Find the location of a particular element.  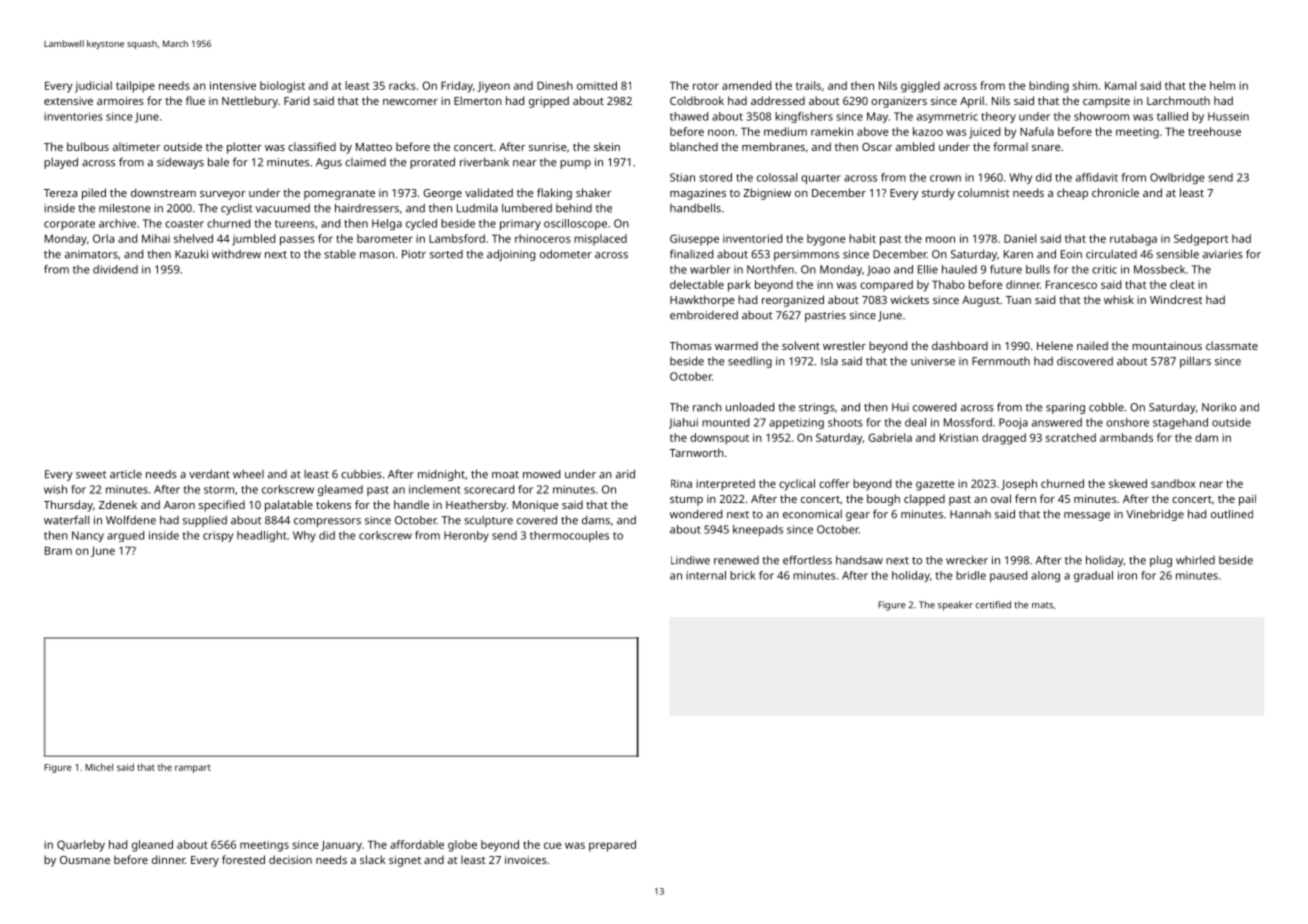

Ousmane is located at coordinates (85, 860).
